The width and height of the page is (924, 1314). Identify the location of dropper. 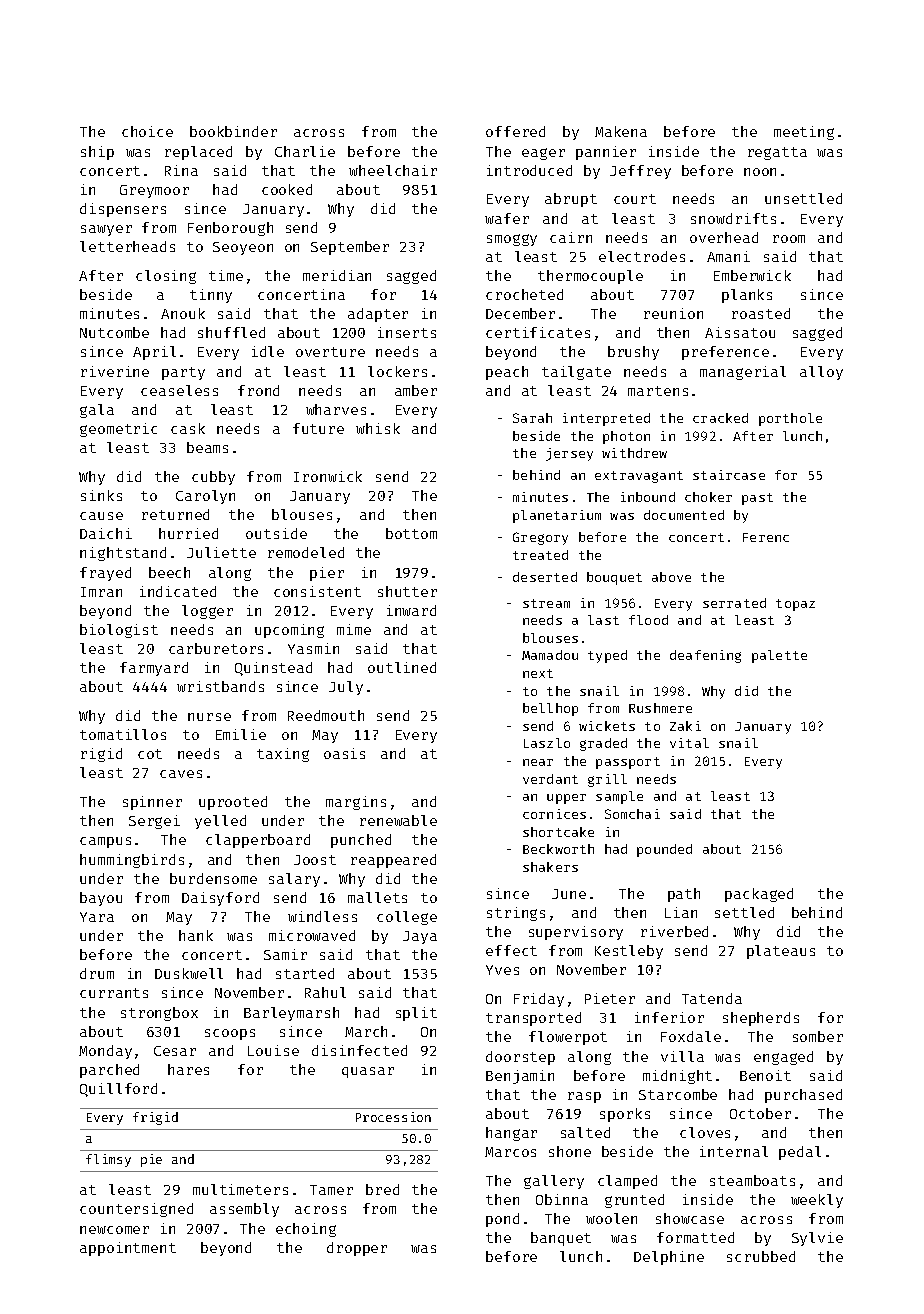
(357, 1249).
